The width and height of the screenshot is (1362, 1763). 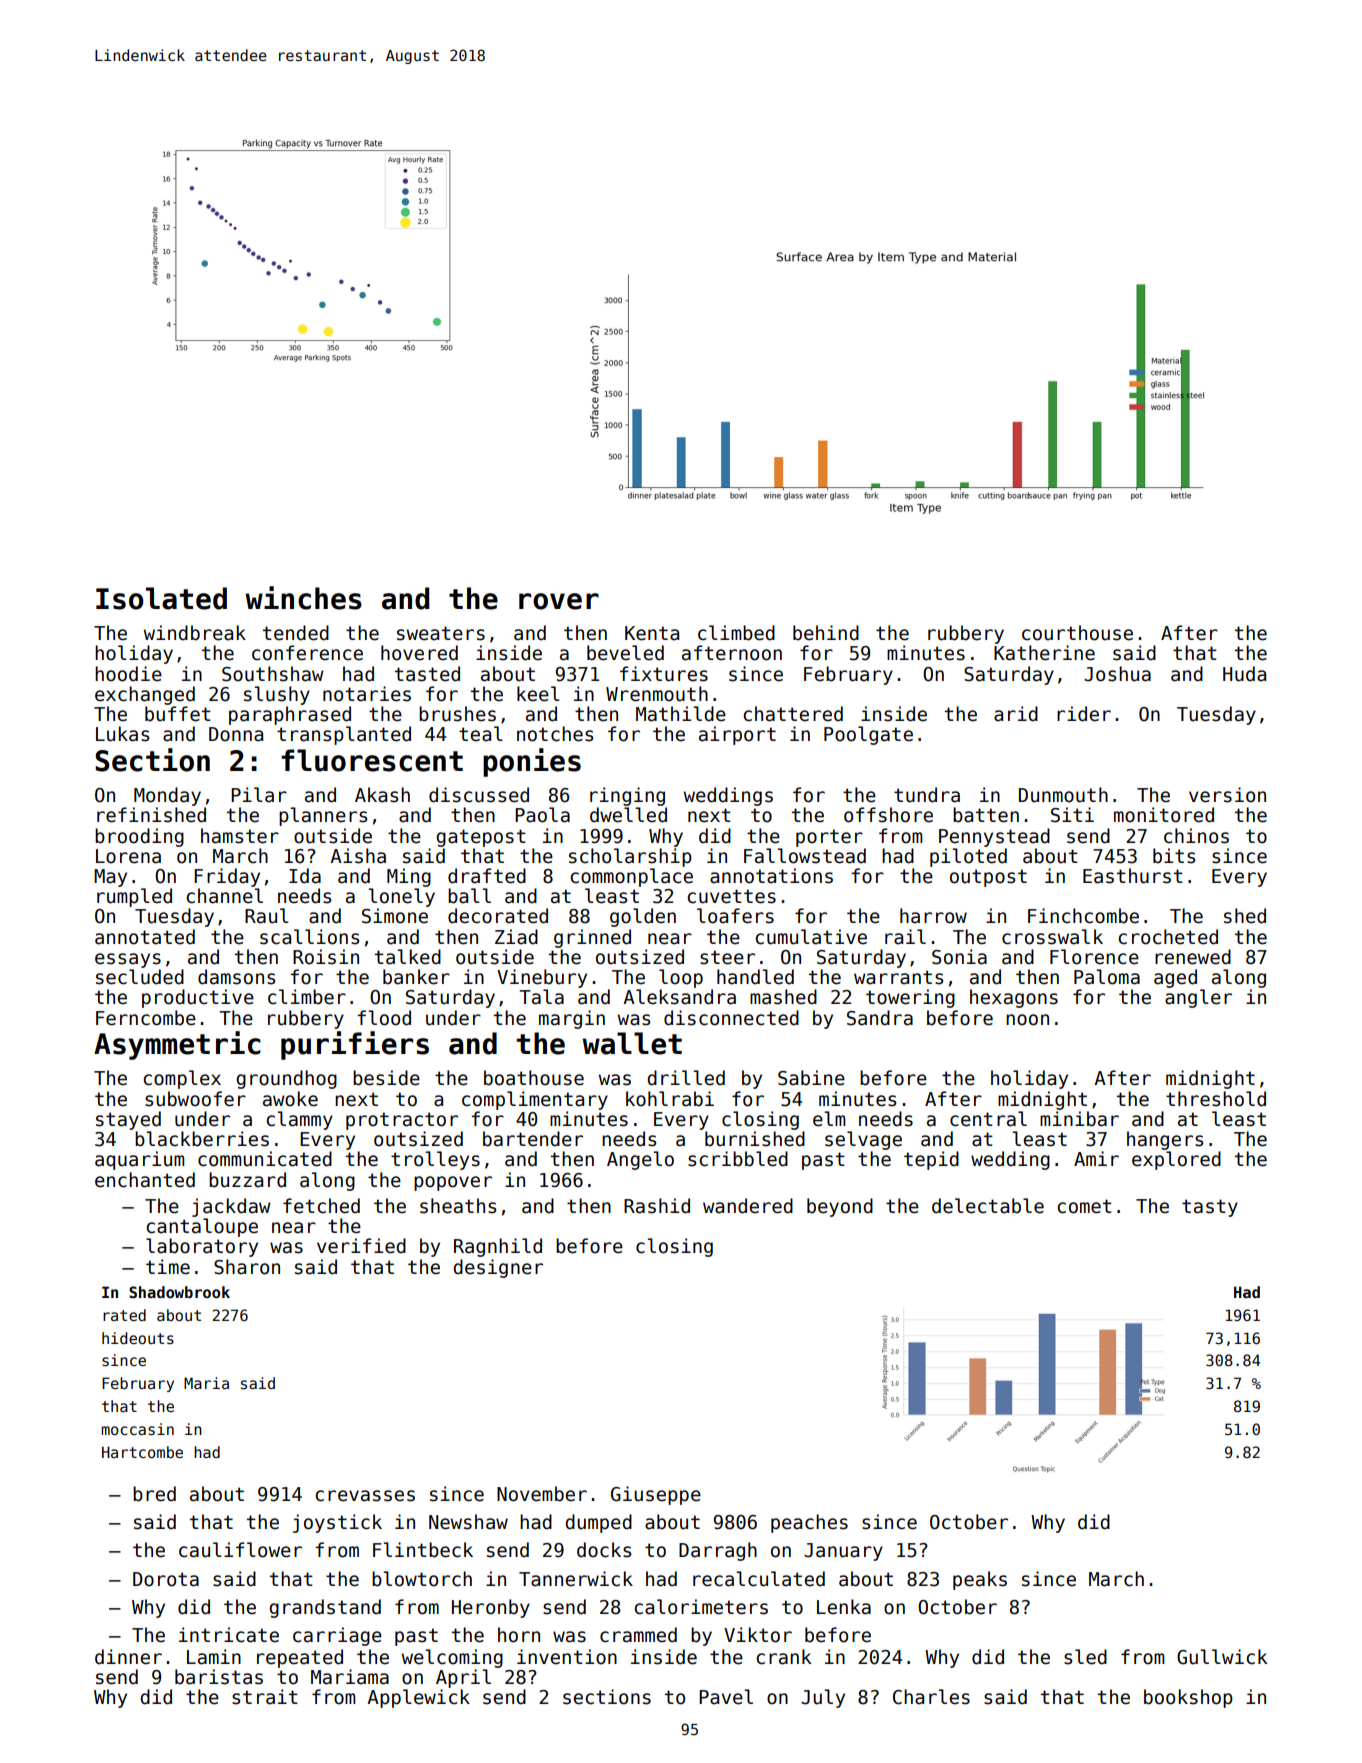 What do you see at coordinates (1077, 633) in the screenshot?
I see `courthouse` at bounding box center [1077, 633].
